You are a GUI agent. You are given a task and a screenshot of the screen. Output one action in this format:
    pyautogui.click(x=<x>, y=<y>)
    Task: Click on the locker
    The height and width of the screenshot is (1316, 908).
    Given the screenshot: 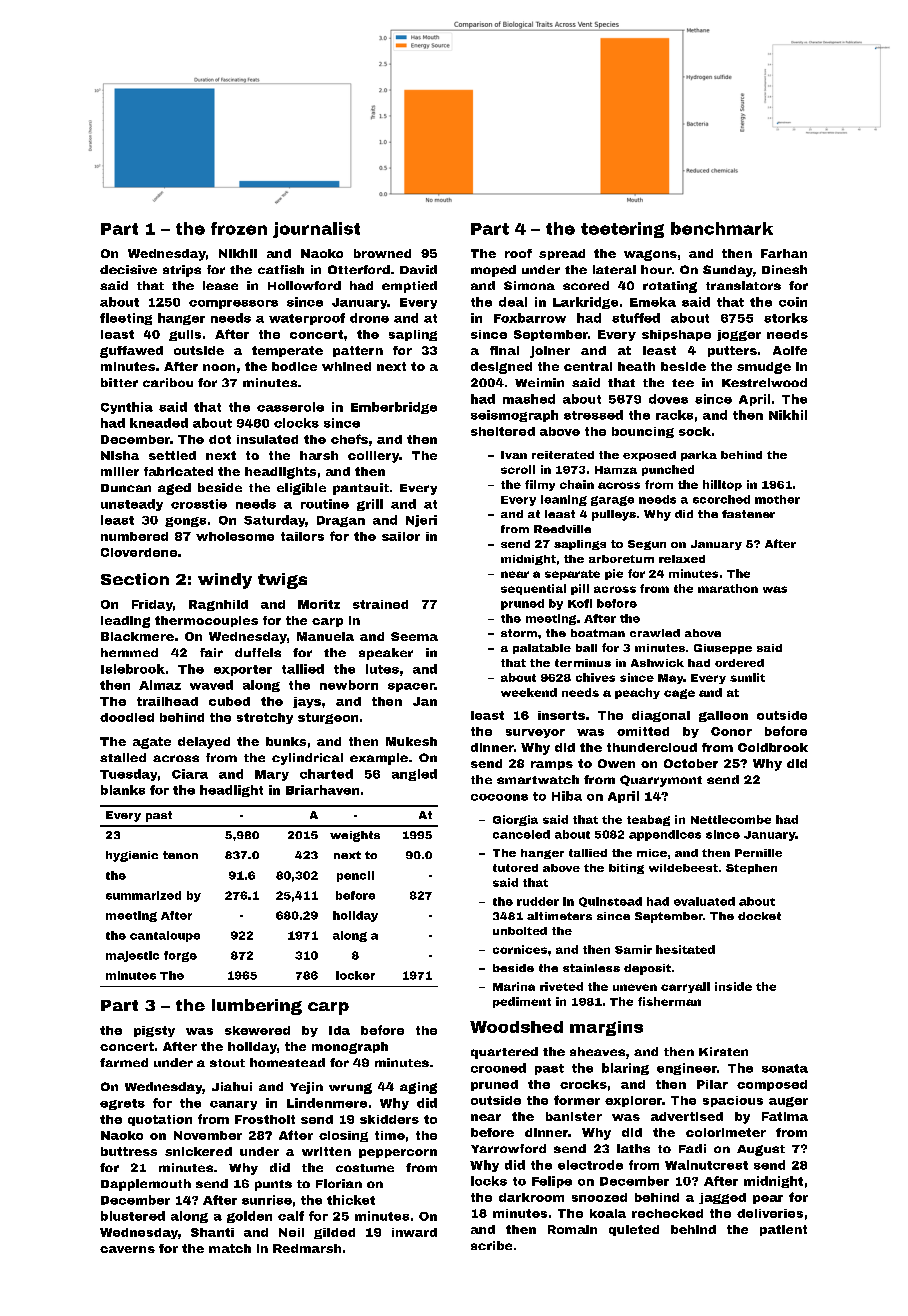 What is the action you would take?
    pyautogui.click(x=355, y=975)
